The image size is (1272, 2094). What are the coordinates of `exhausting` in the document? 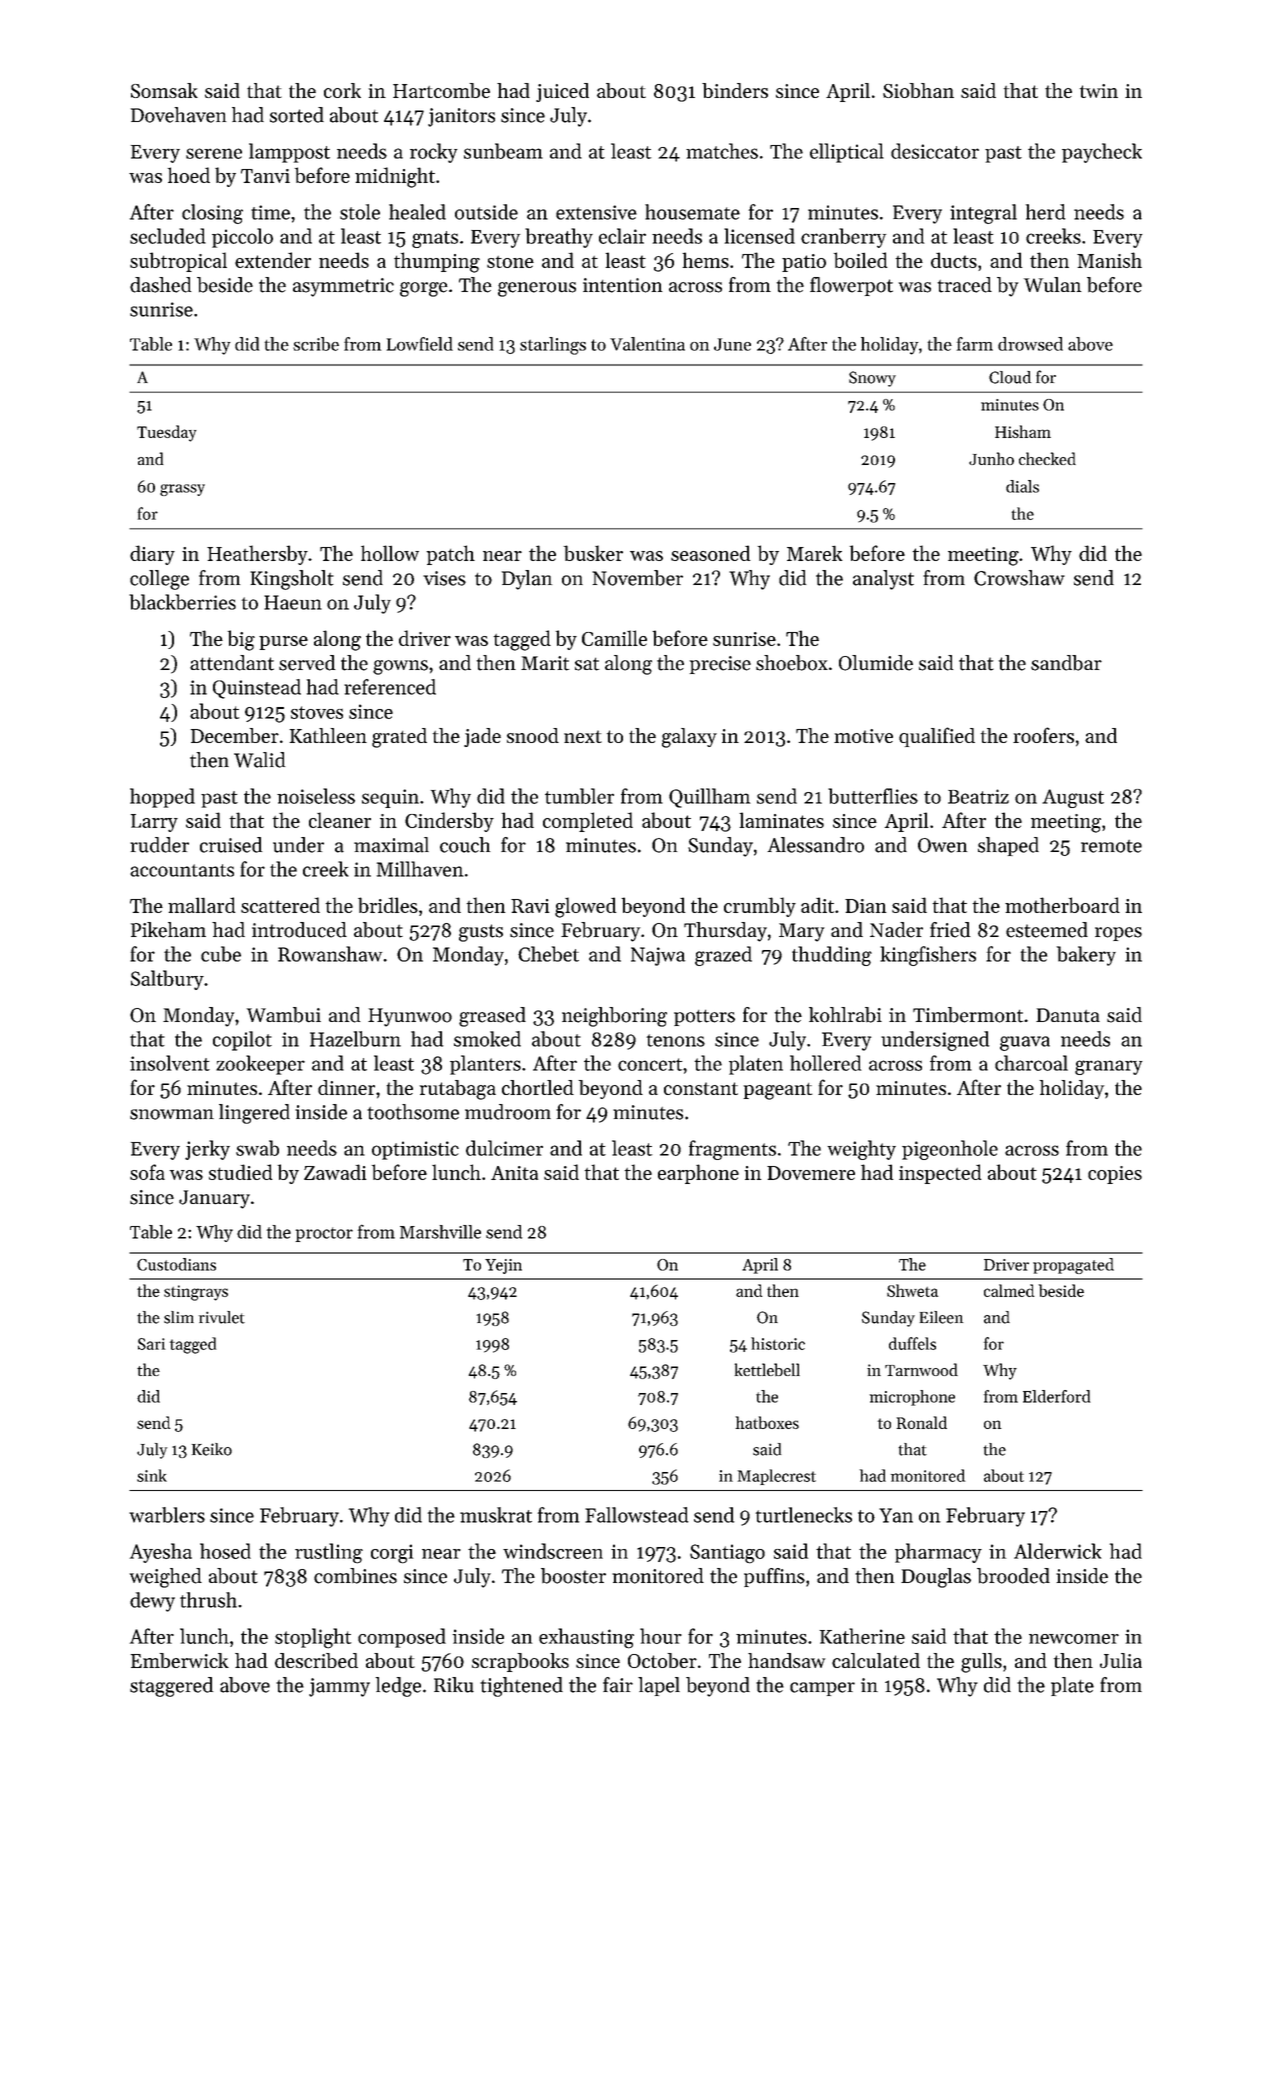 It's located at (586, 1638).
